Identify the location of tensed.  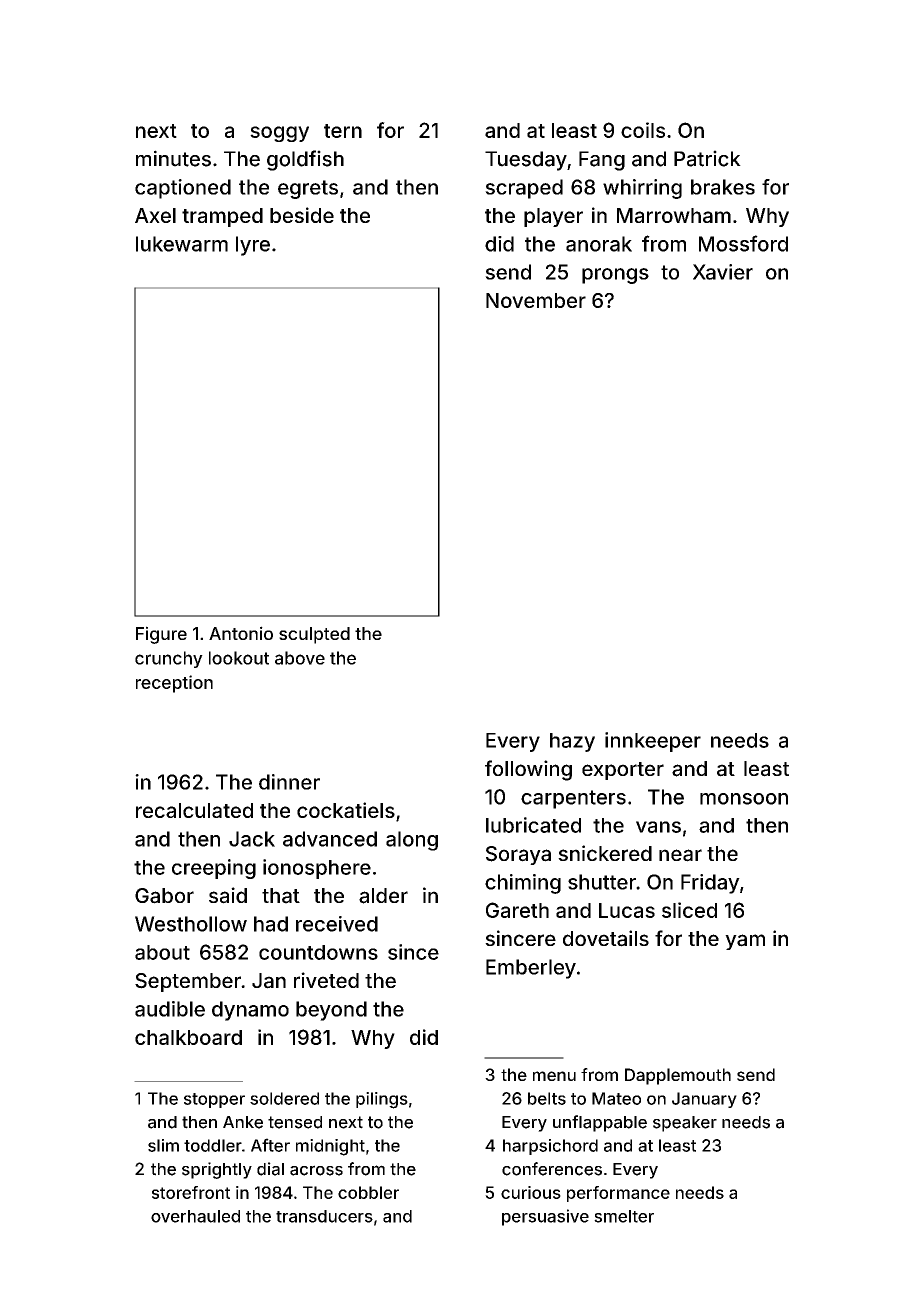
(295, 1122).
